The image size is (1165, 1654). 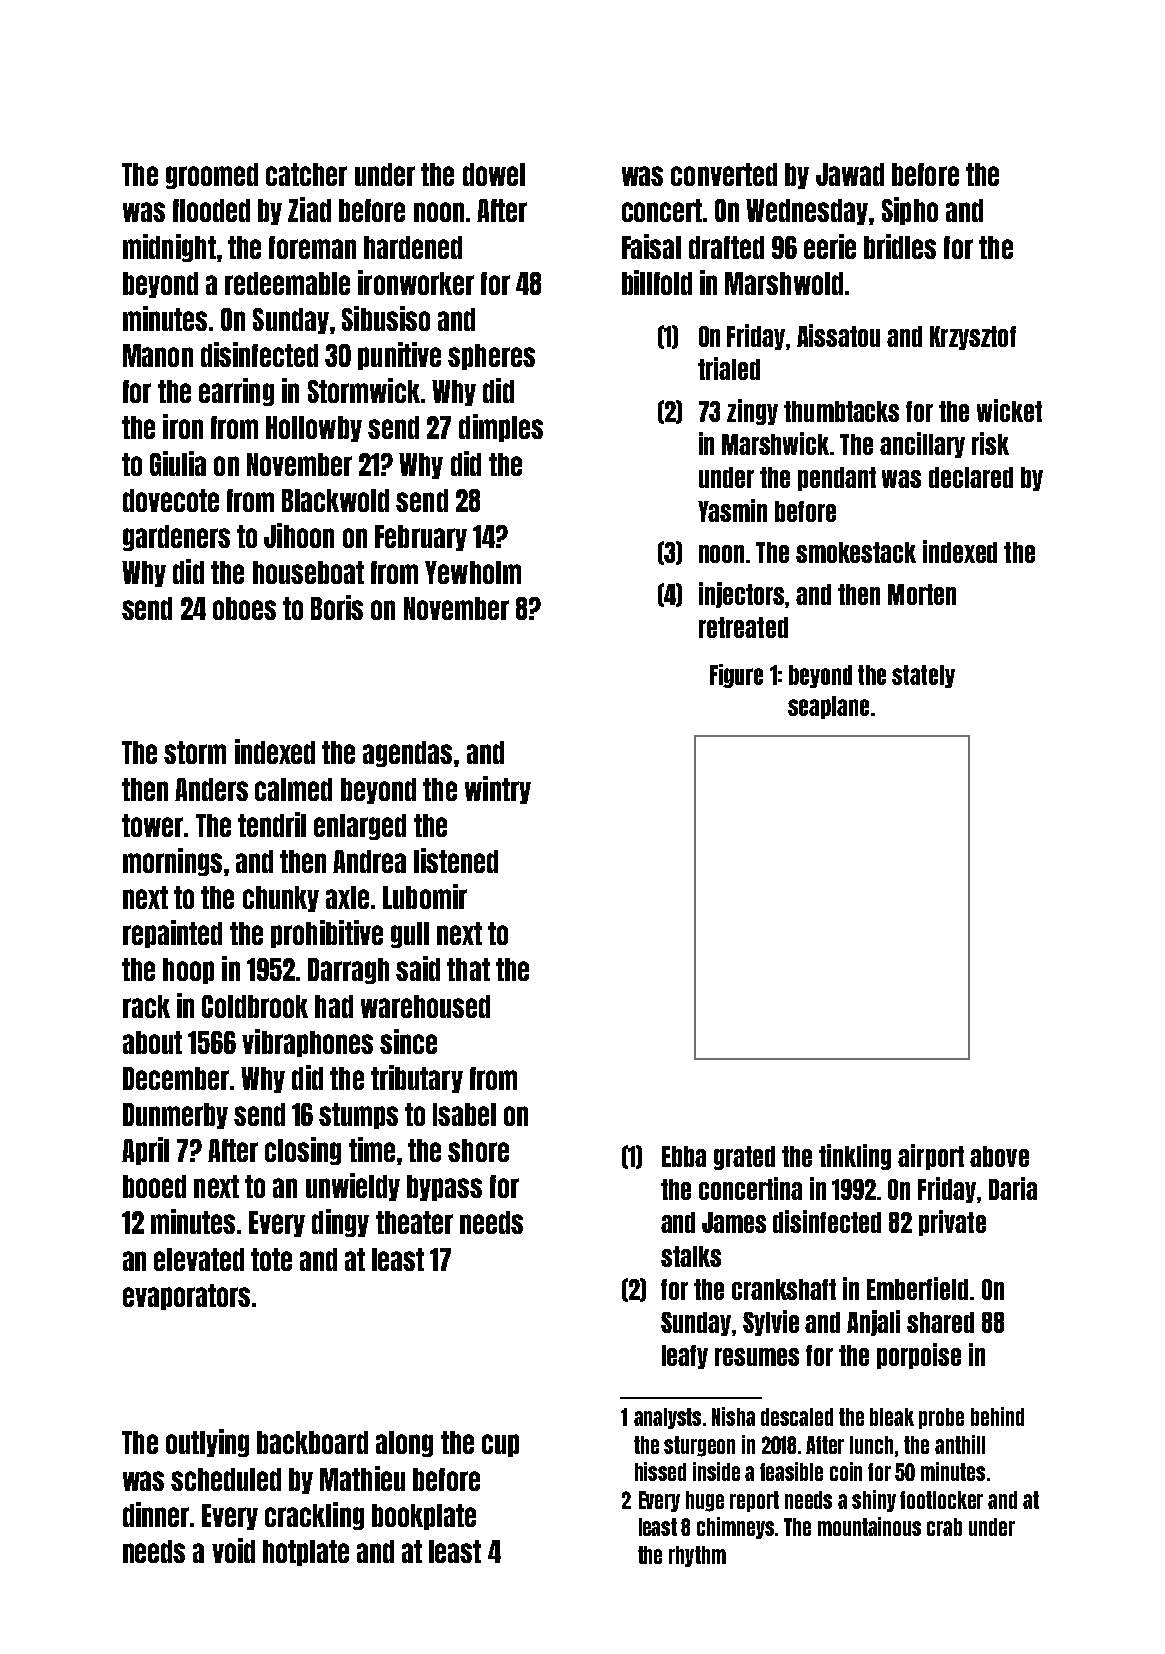 I want to click on tinkling, so click(x=855, y=1157).
